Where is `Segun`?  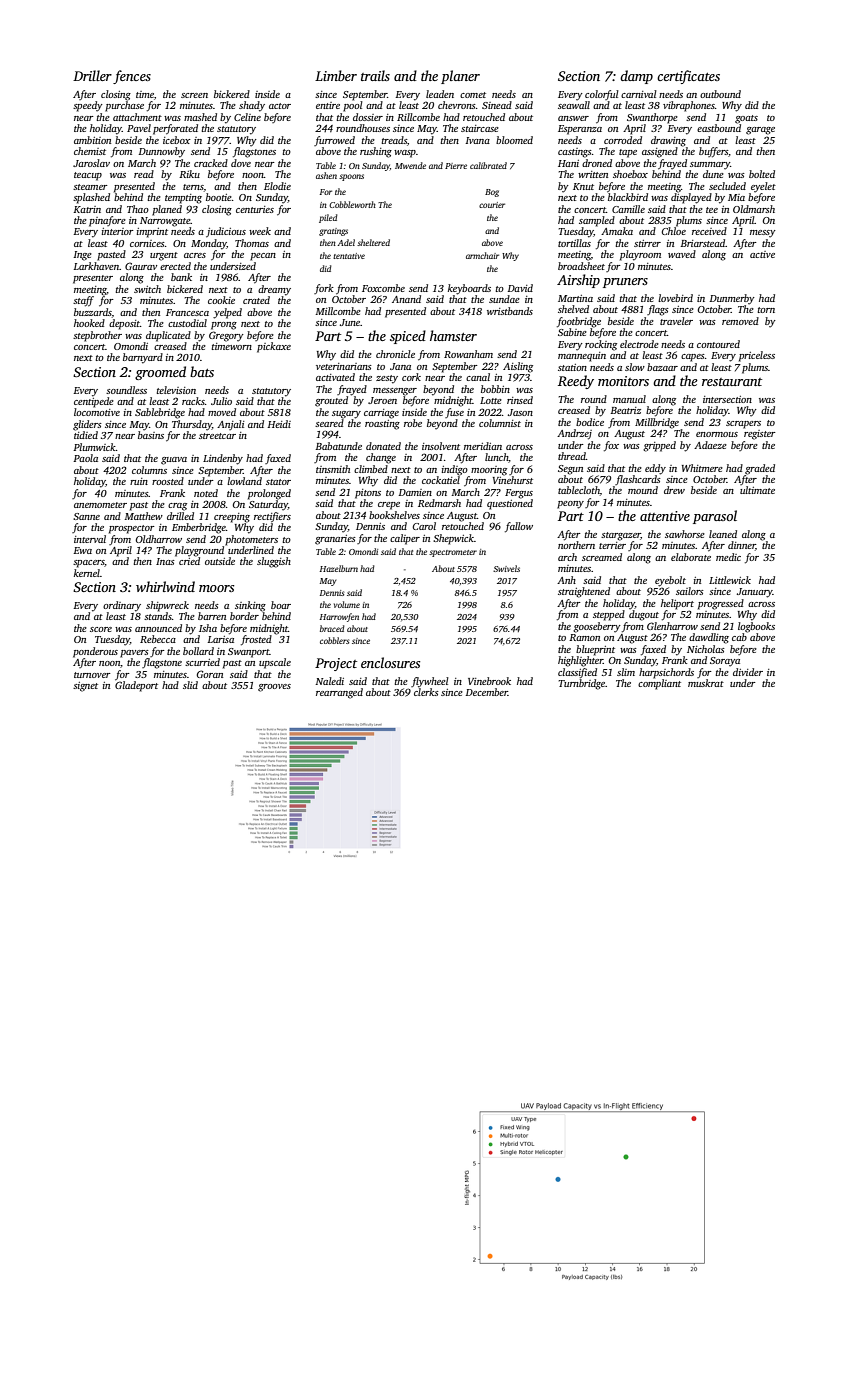
Segun is located at coordinates (570, 470).
